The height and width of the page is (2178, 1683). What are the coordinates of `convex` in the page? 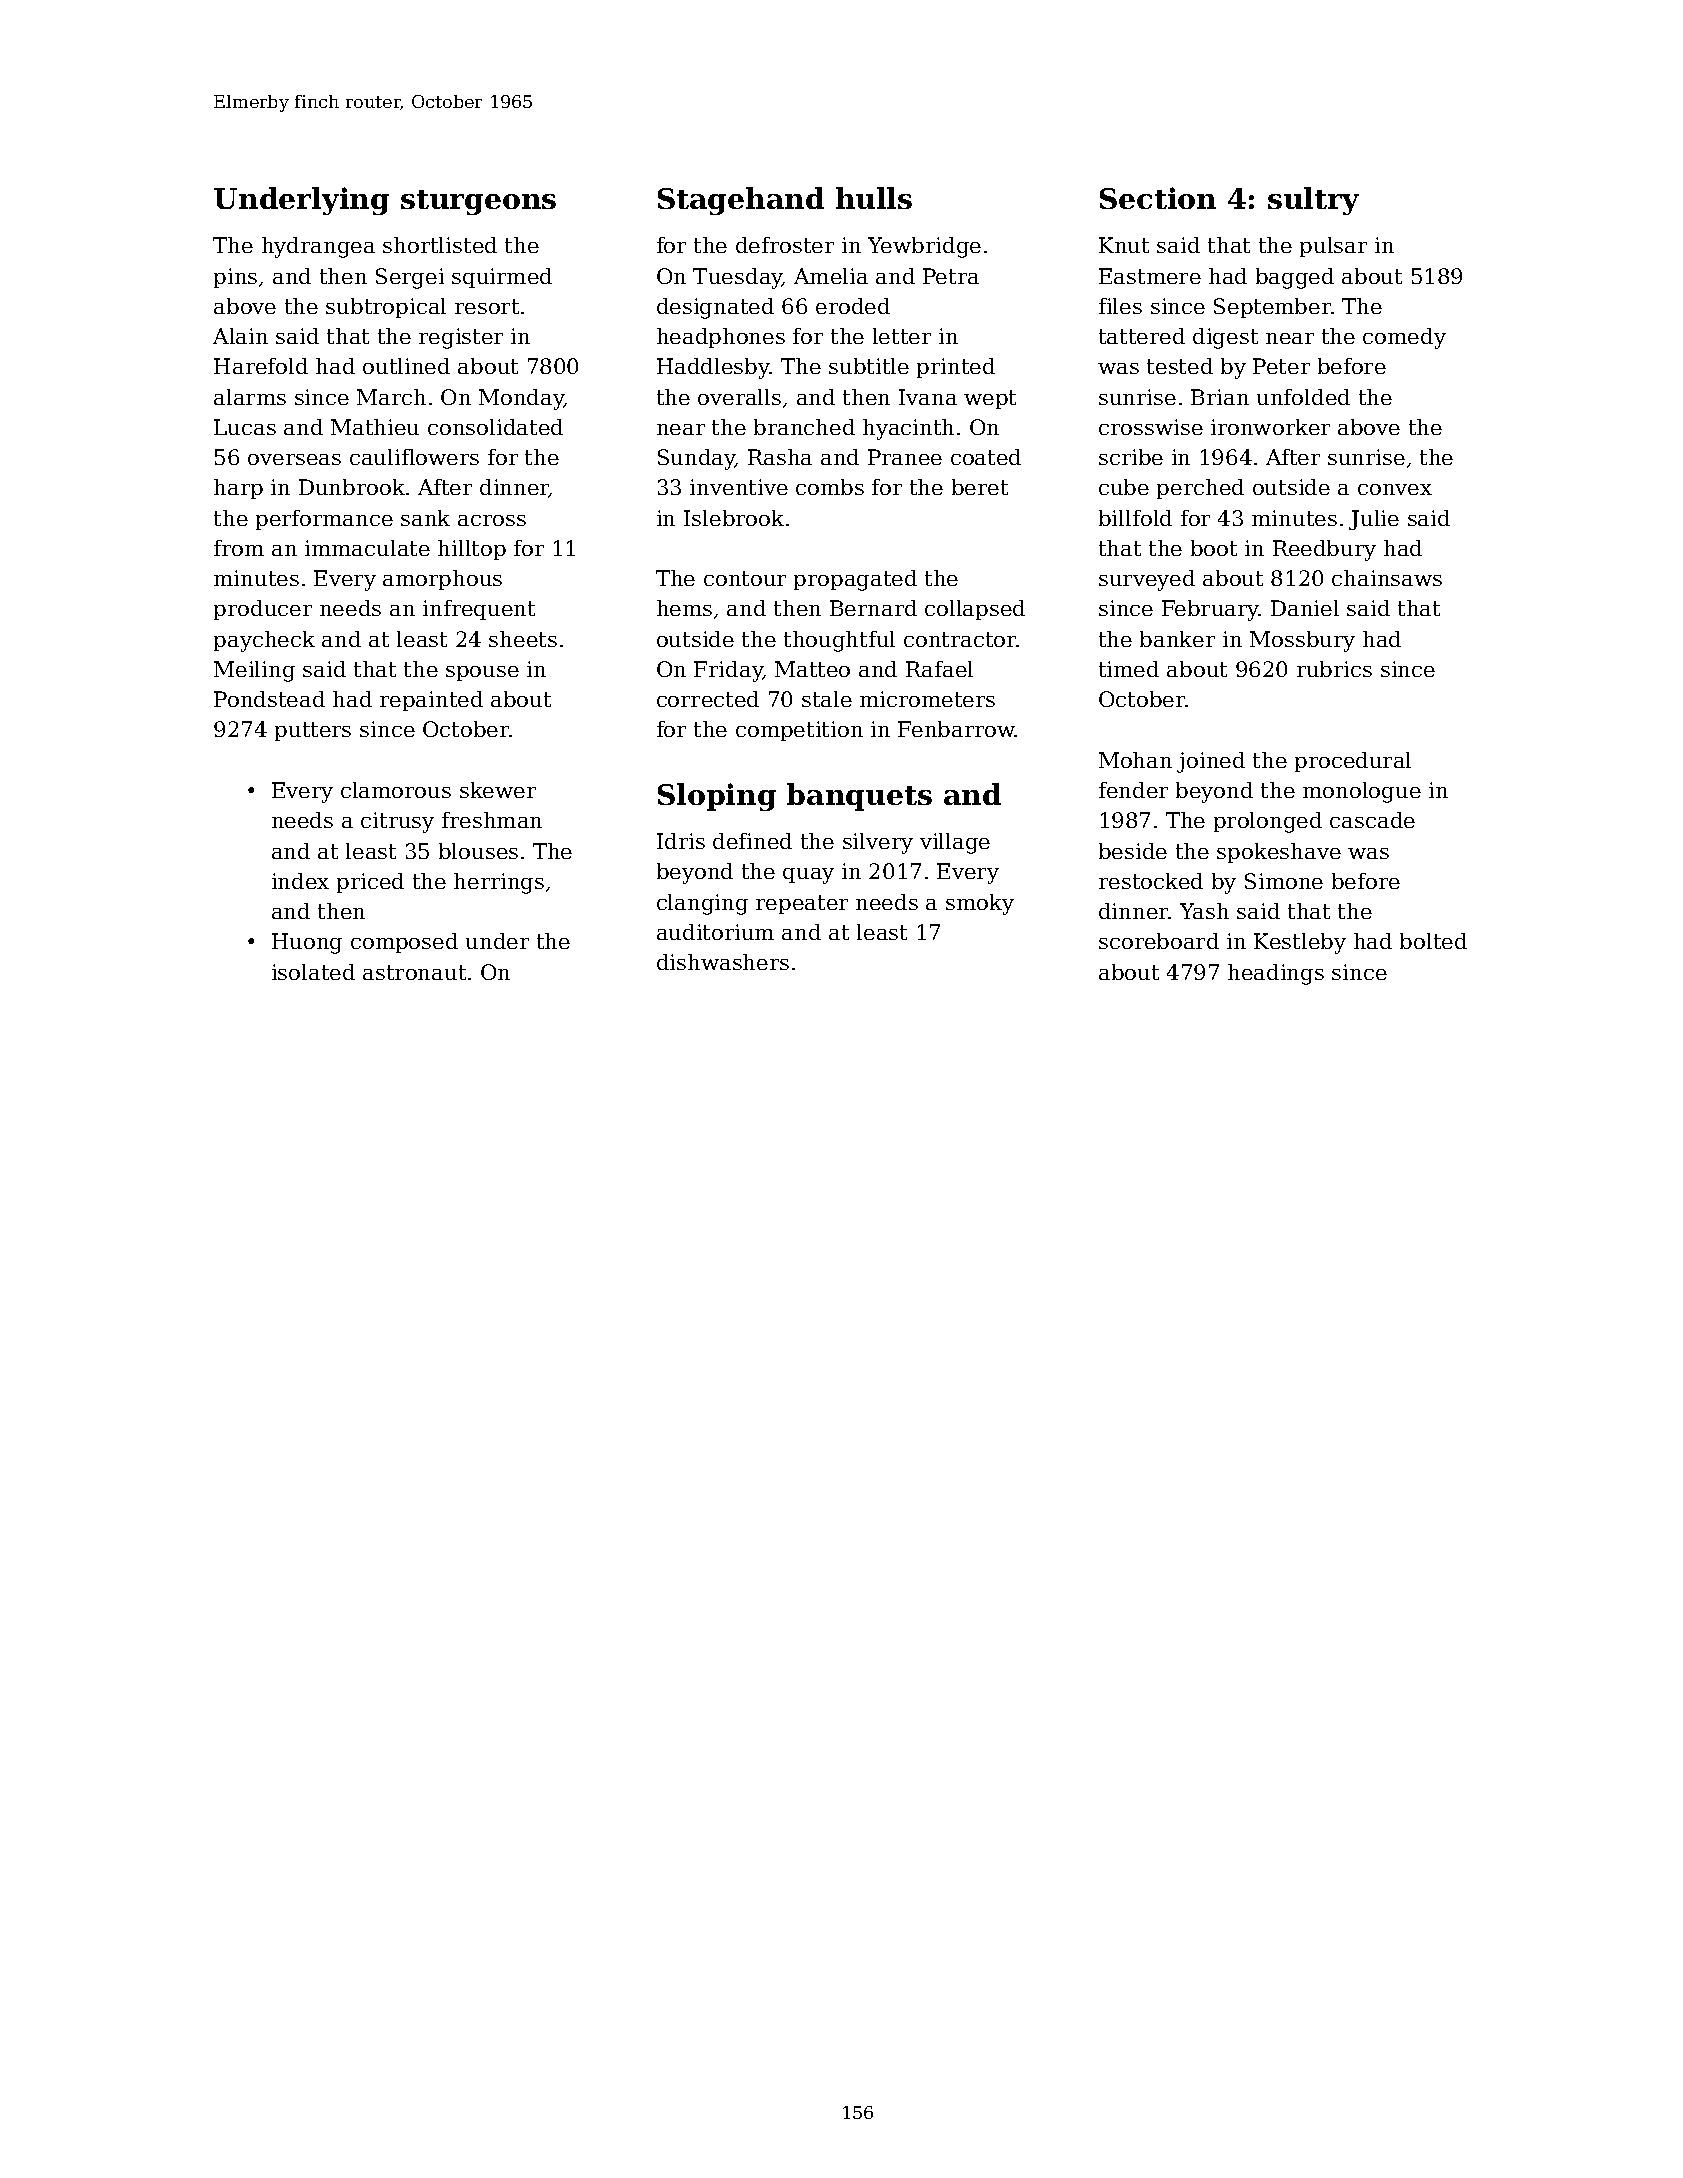 It's located at (1395, 489).
